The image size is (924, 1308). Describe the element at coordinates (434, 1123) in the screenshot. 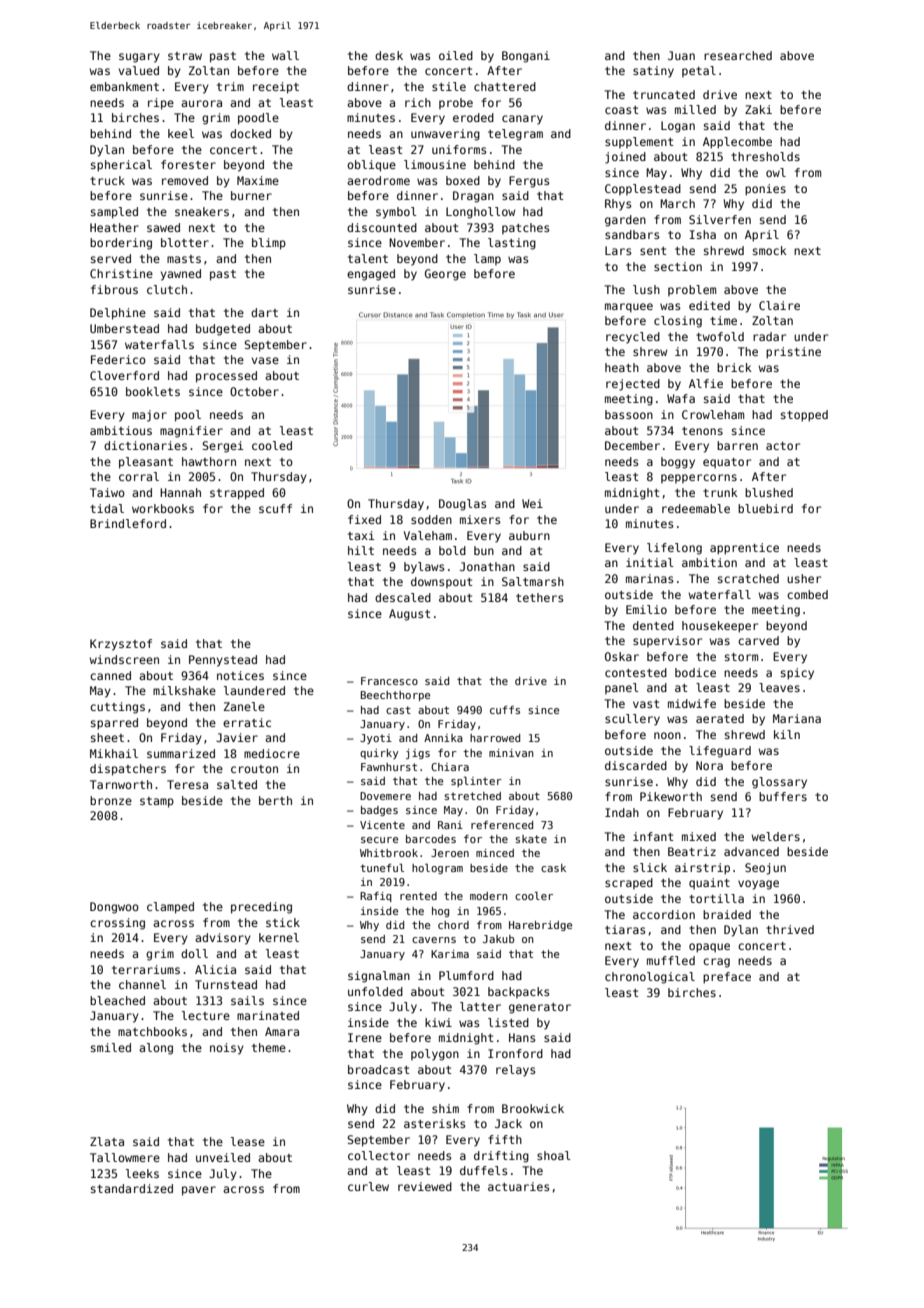

I see `asterisks` at that location.
